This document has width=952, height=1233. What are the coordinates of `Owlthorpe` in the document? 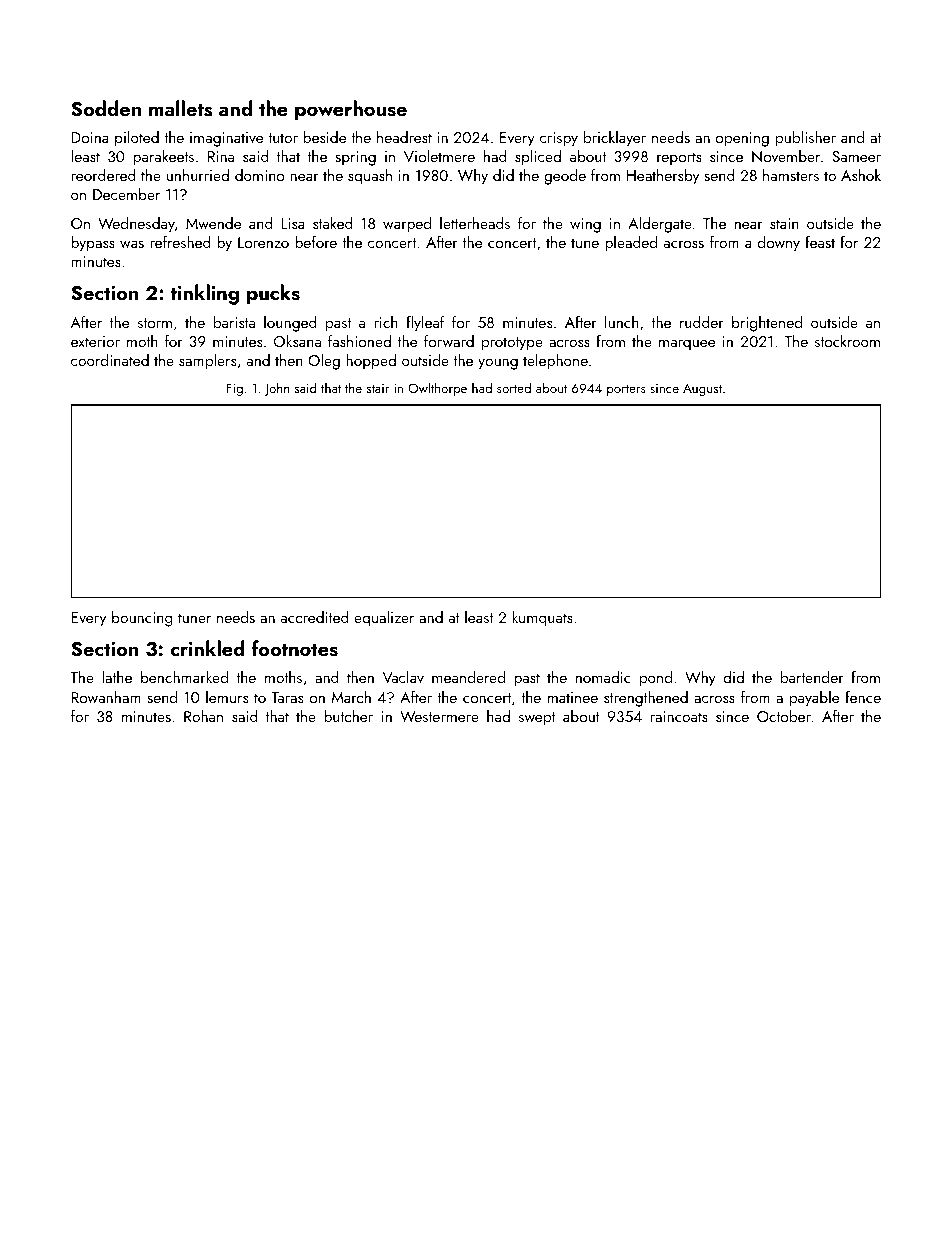 It's located at (437, 389).
